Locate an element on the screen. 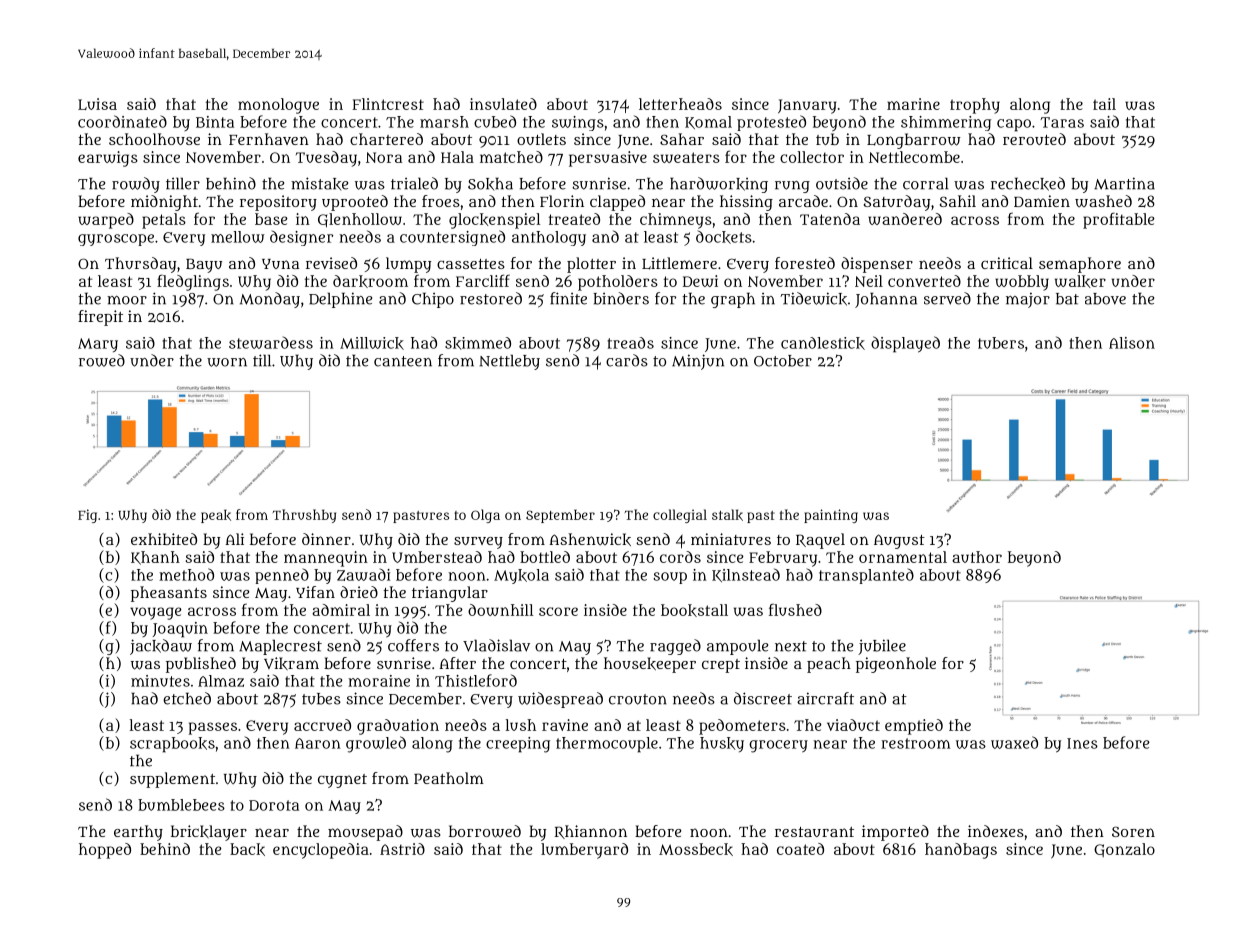 This screenshot has height=952, width=1233. encyclopedia is located at coordinates (321, 851).
